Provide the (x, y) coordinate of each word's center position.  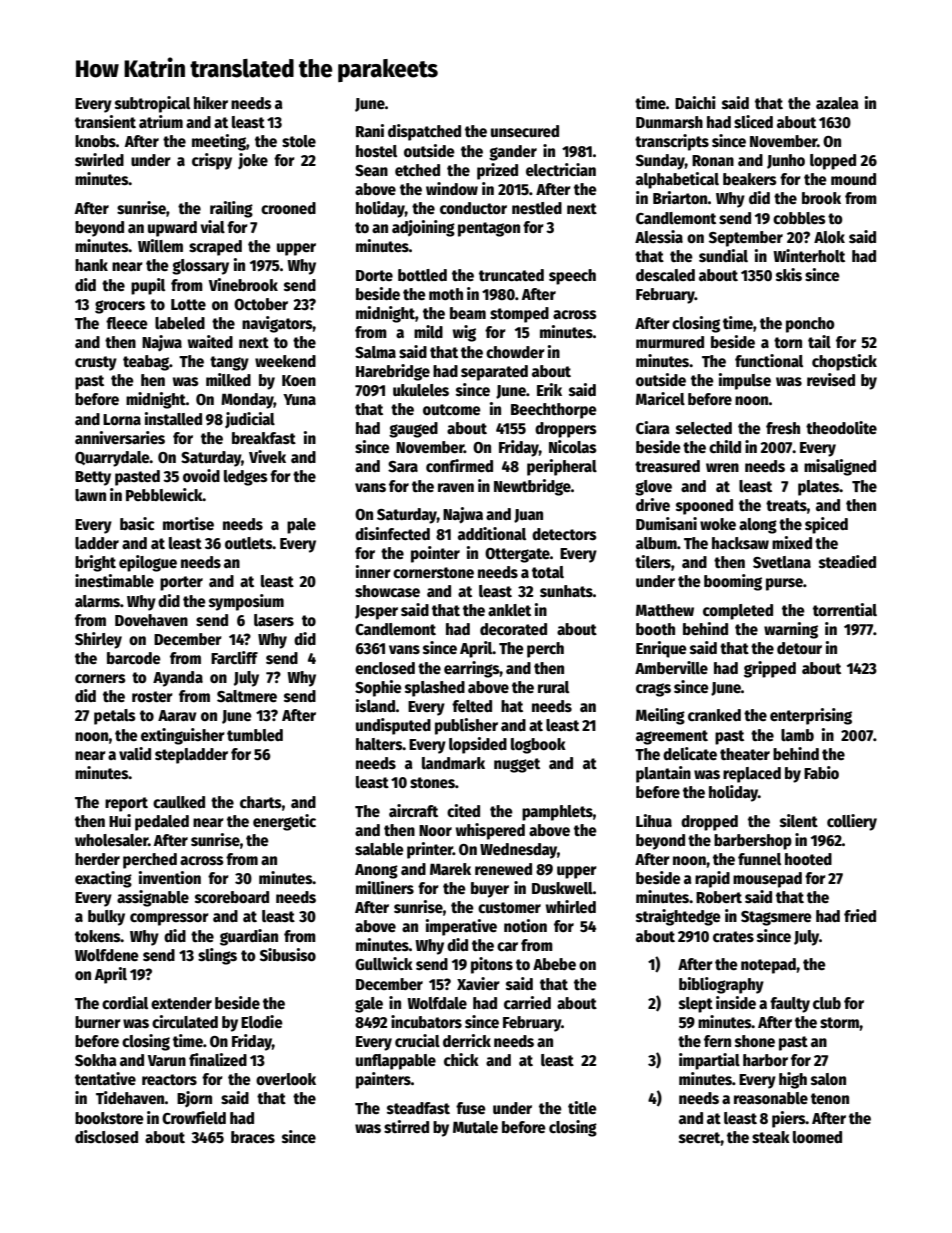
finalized (218, 1060)
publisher (466, 726)
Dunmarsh (669, 122)
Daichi (695, 102)
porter (181, 583)
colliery (852, 822)
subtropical (152, 104)
